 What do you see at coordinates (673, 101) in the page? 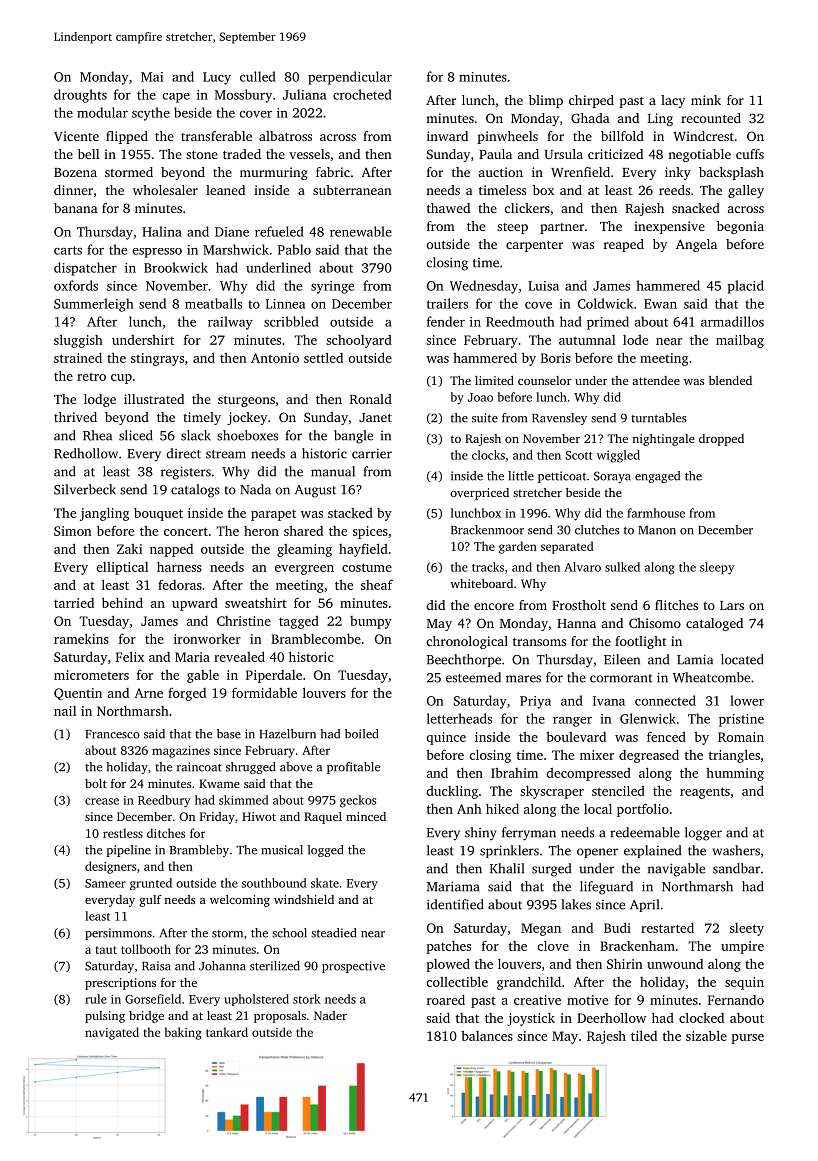
I see `lacy` at bounding box center [673, 101].
